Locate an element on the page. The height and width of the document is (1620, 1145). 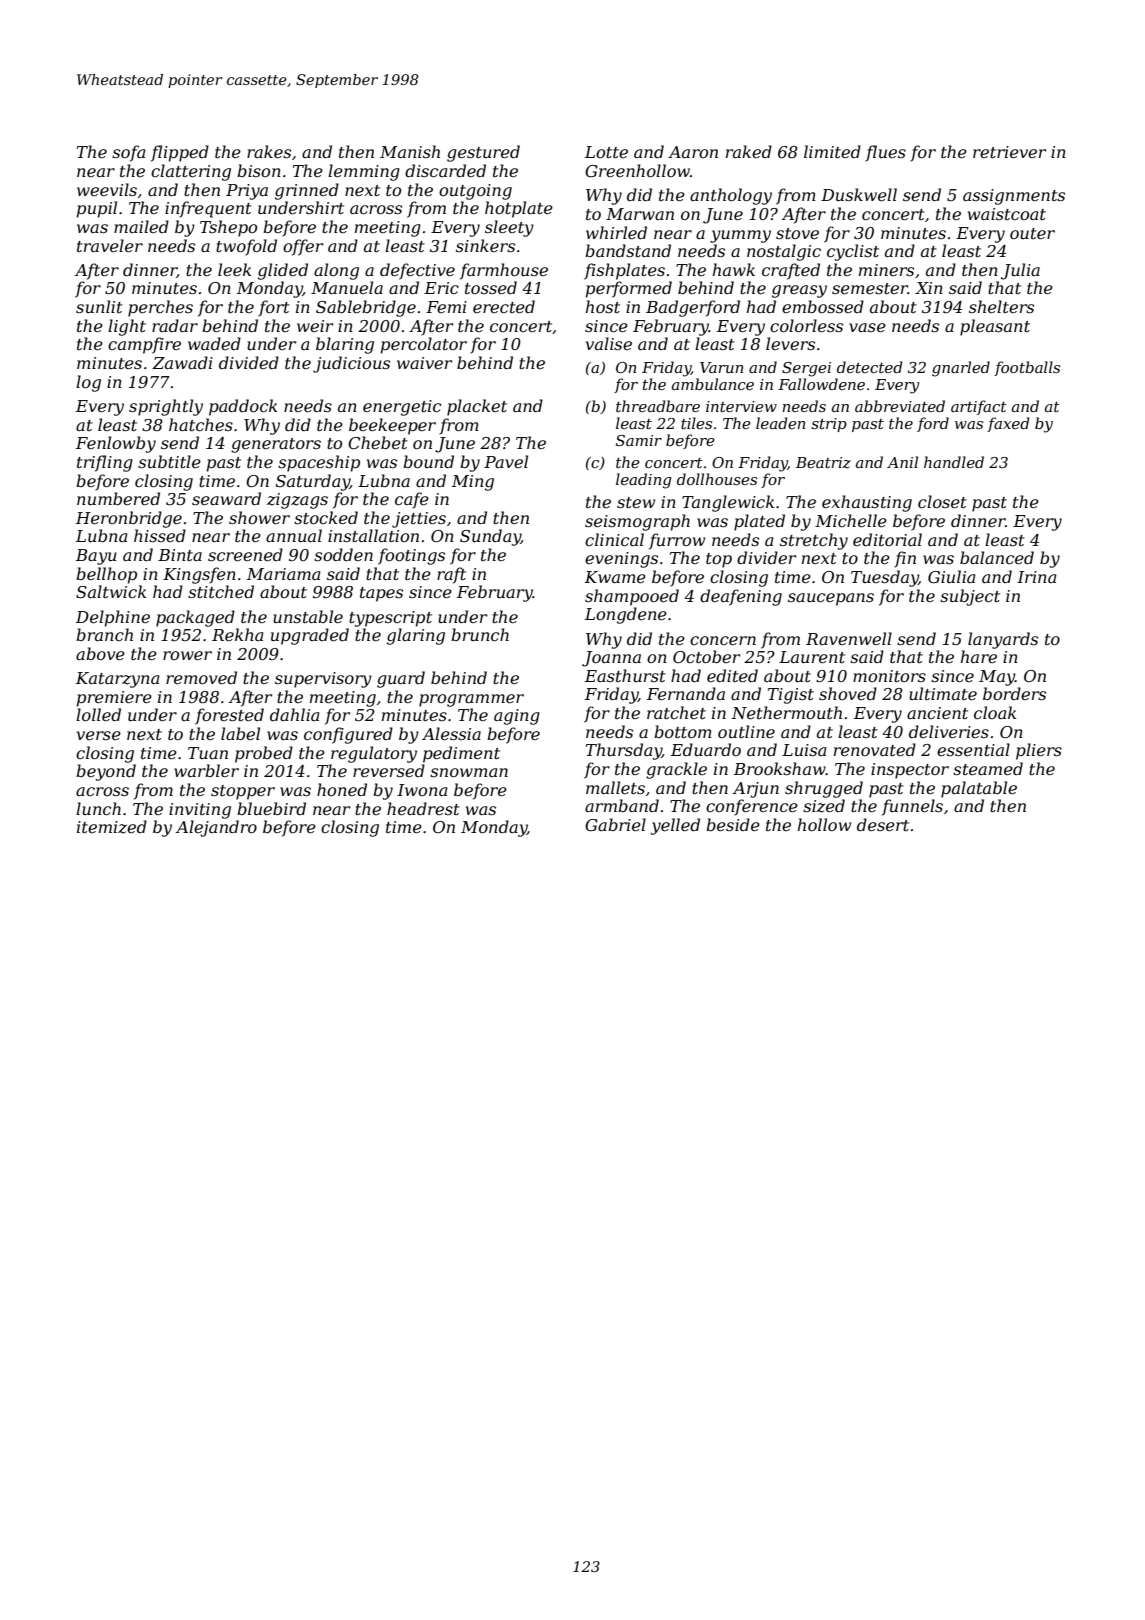
sprightly is located at coordinates (166, 407).
